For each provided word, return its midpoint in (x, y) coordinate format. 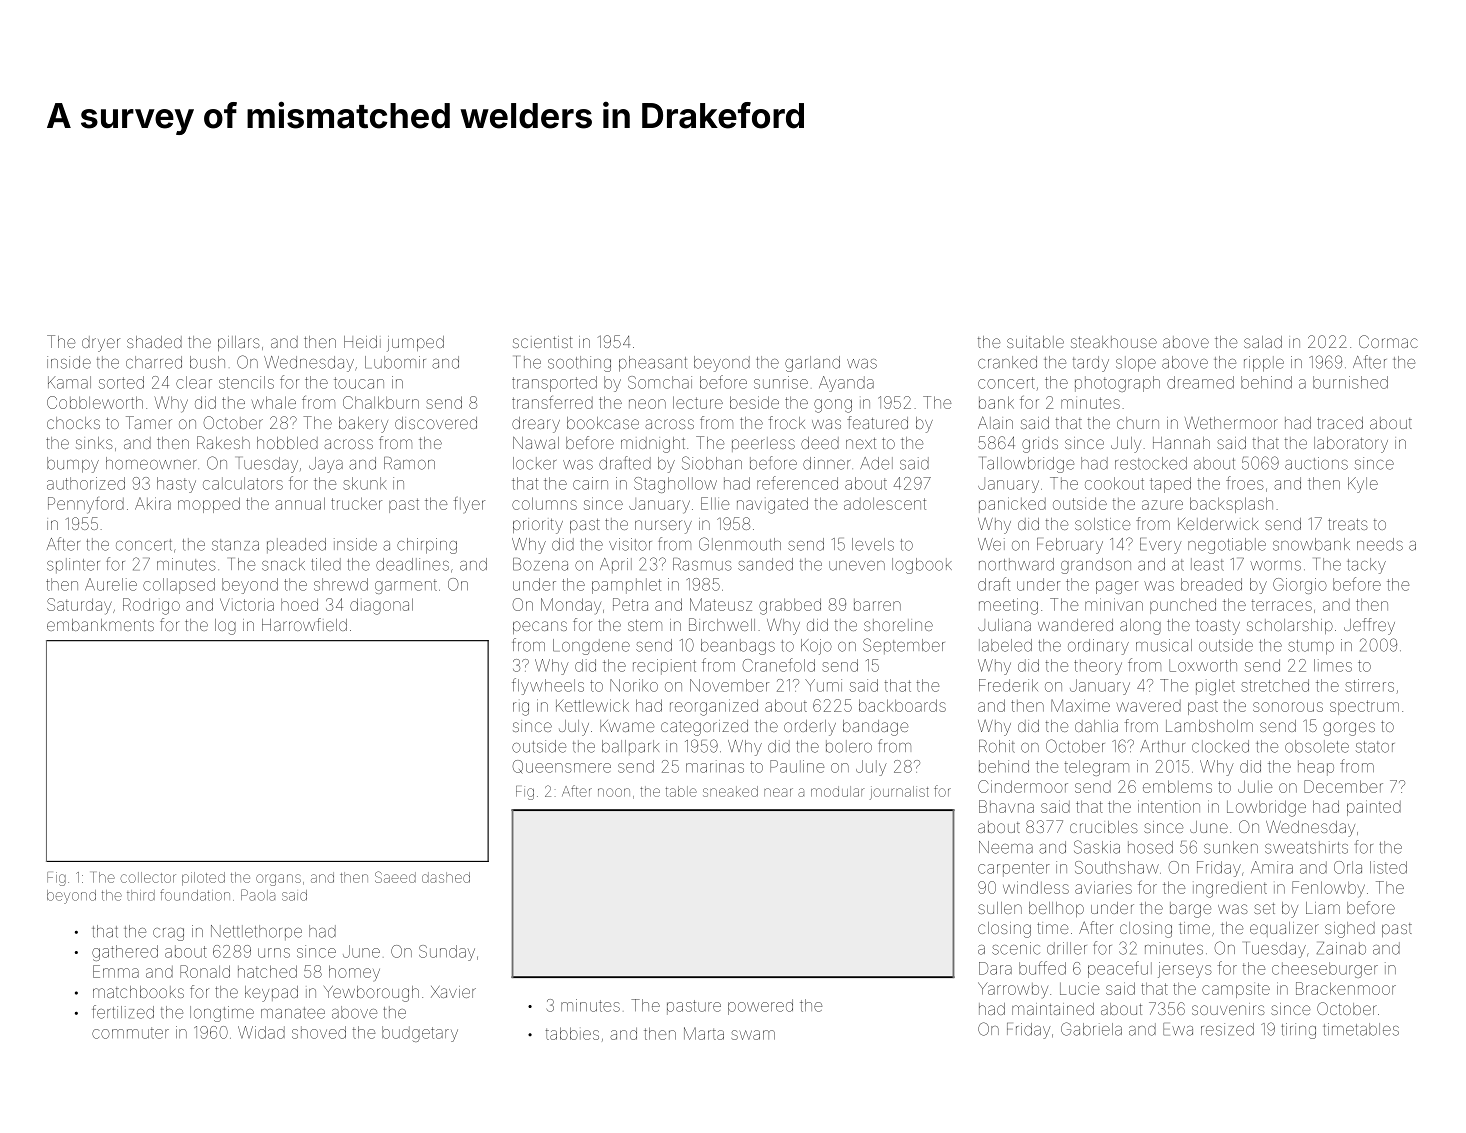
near (778, 792)
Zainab (1341, 948)
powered (760, 1007)
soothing (579, 364)
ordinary (1098, 647)
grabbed (790, 607)
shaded (154, 342)
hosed (1150, 847)
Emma (116, 971)
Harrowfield (304, 624)
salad (1263, 342)
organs (278, 880)
